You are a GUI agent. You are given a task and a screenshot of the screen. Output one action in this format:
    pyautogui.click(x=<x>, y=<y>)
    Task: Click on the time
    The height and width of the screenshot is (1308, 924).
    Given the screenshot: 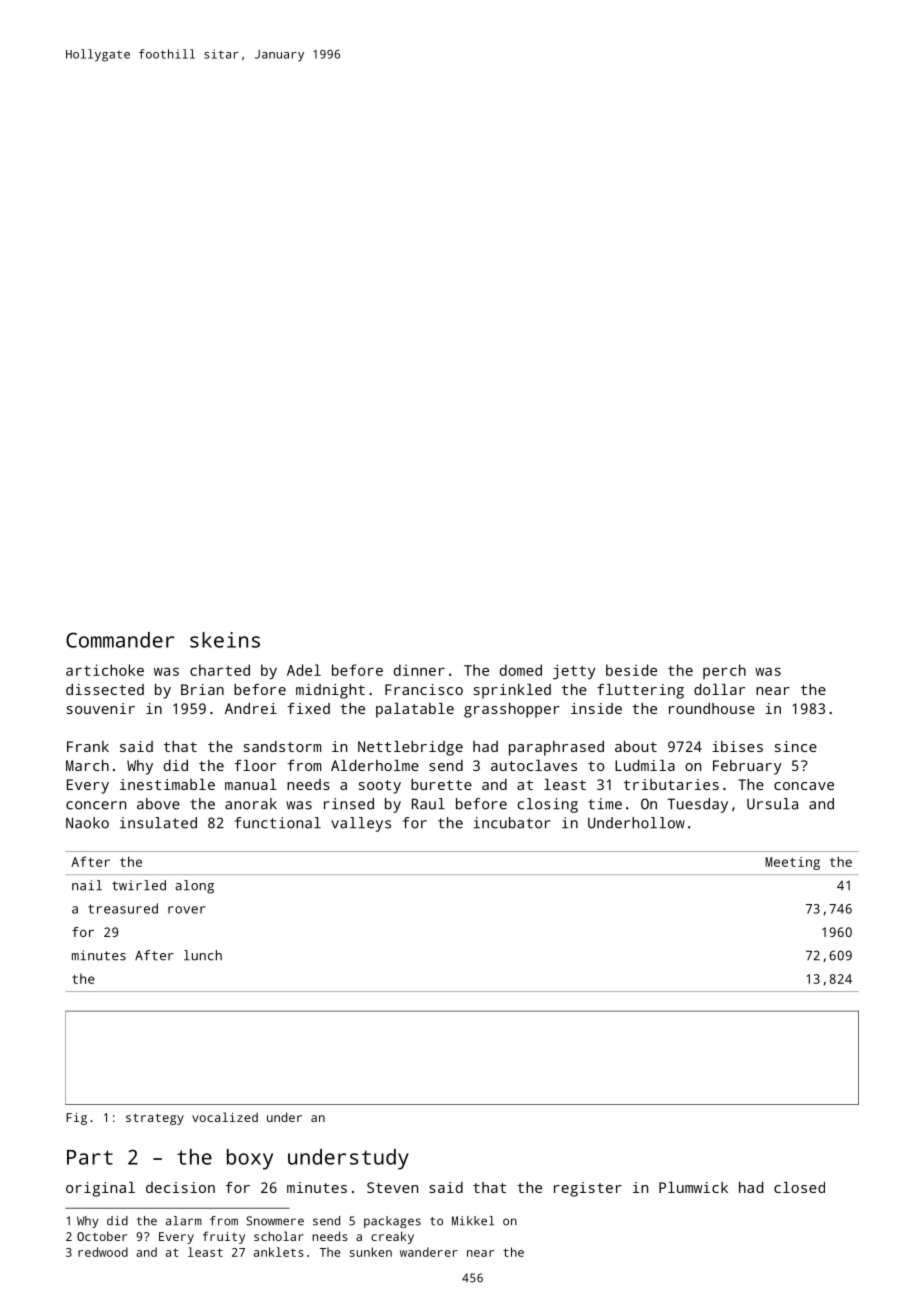 What is the action you would take?
    pyautogui.click(x=605, y=804)
